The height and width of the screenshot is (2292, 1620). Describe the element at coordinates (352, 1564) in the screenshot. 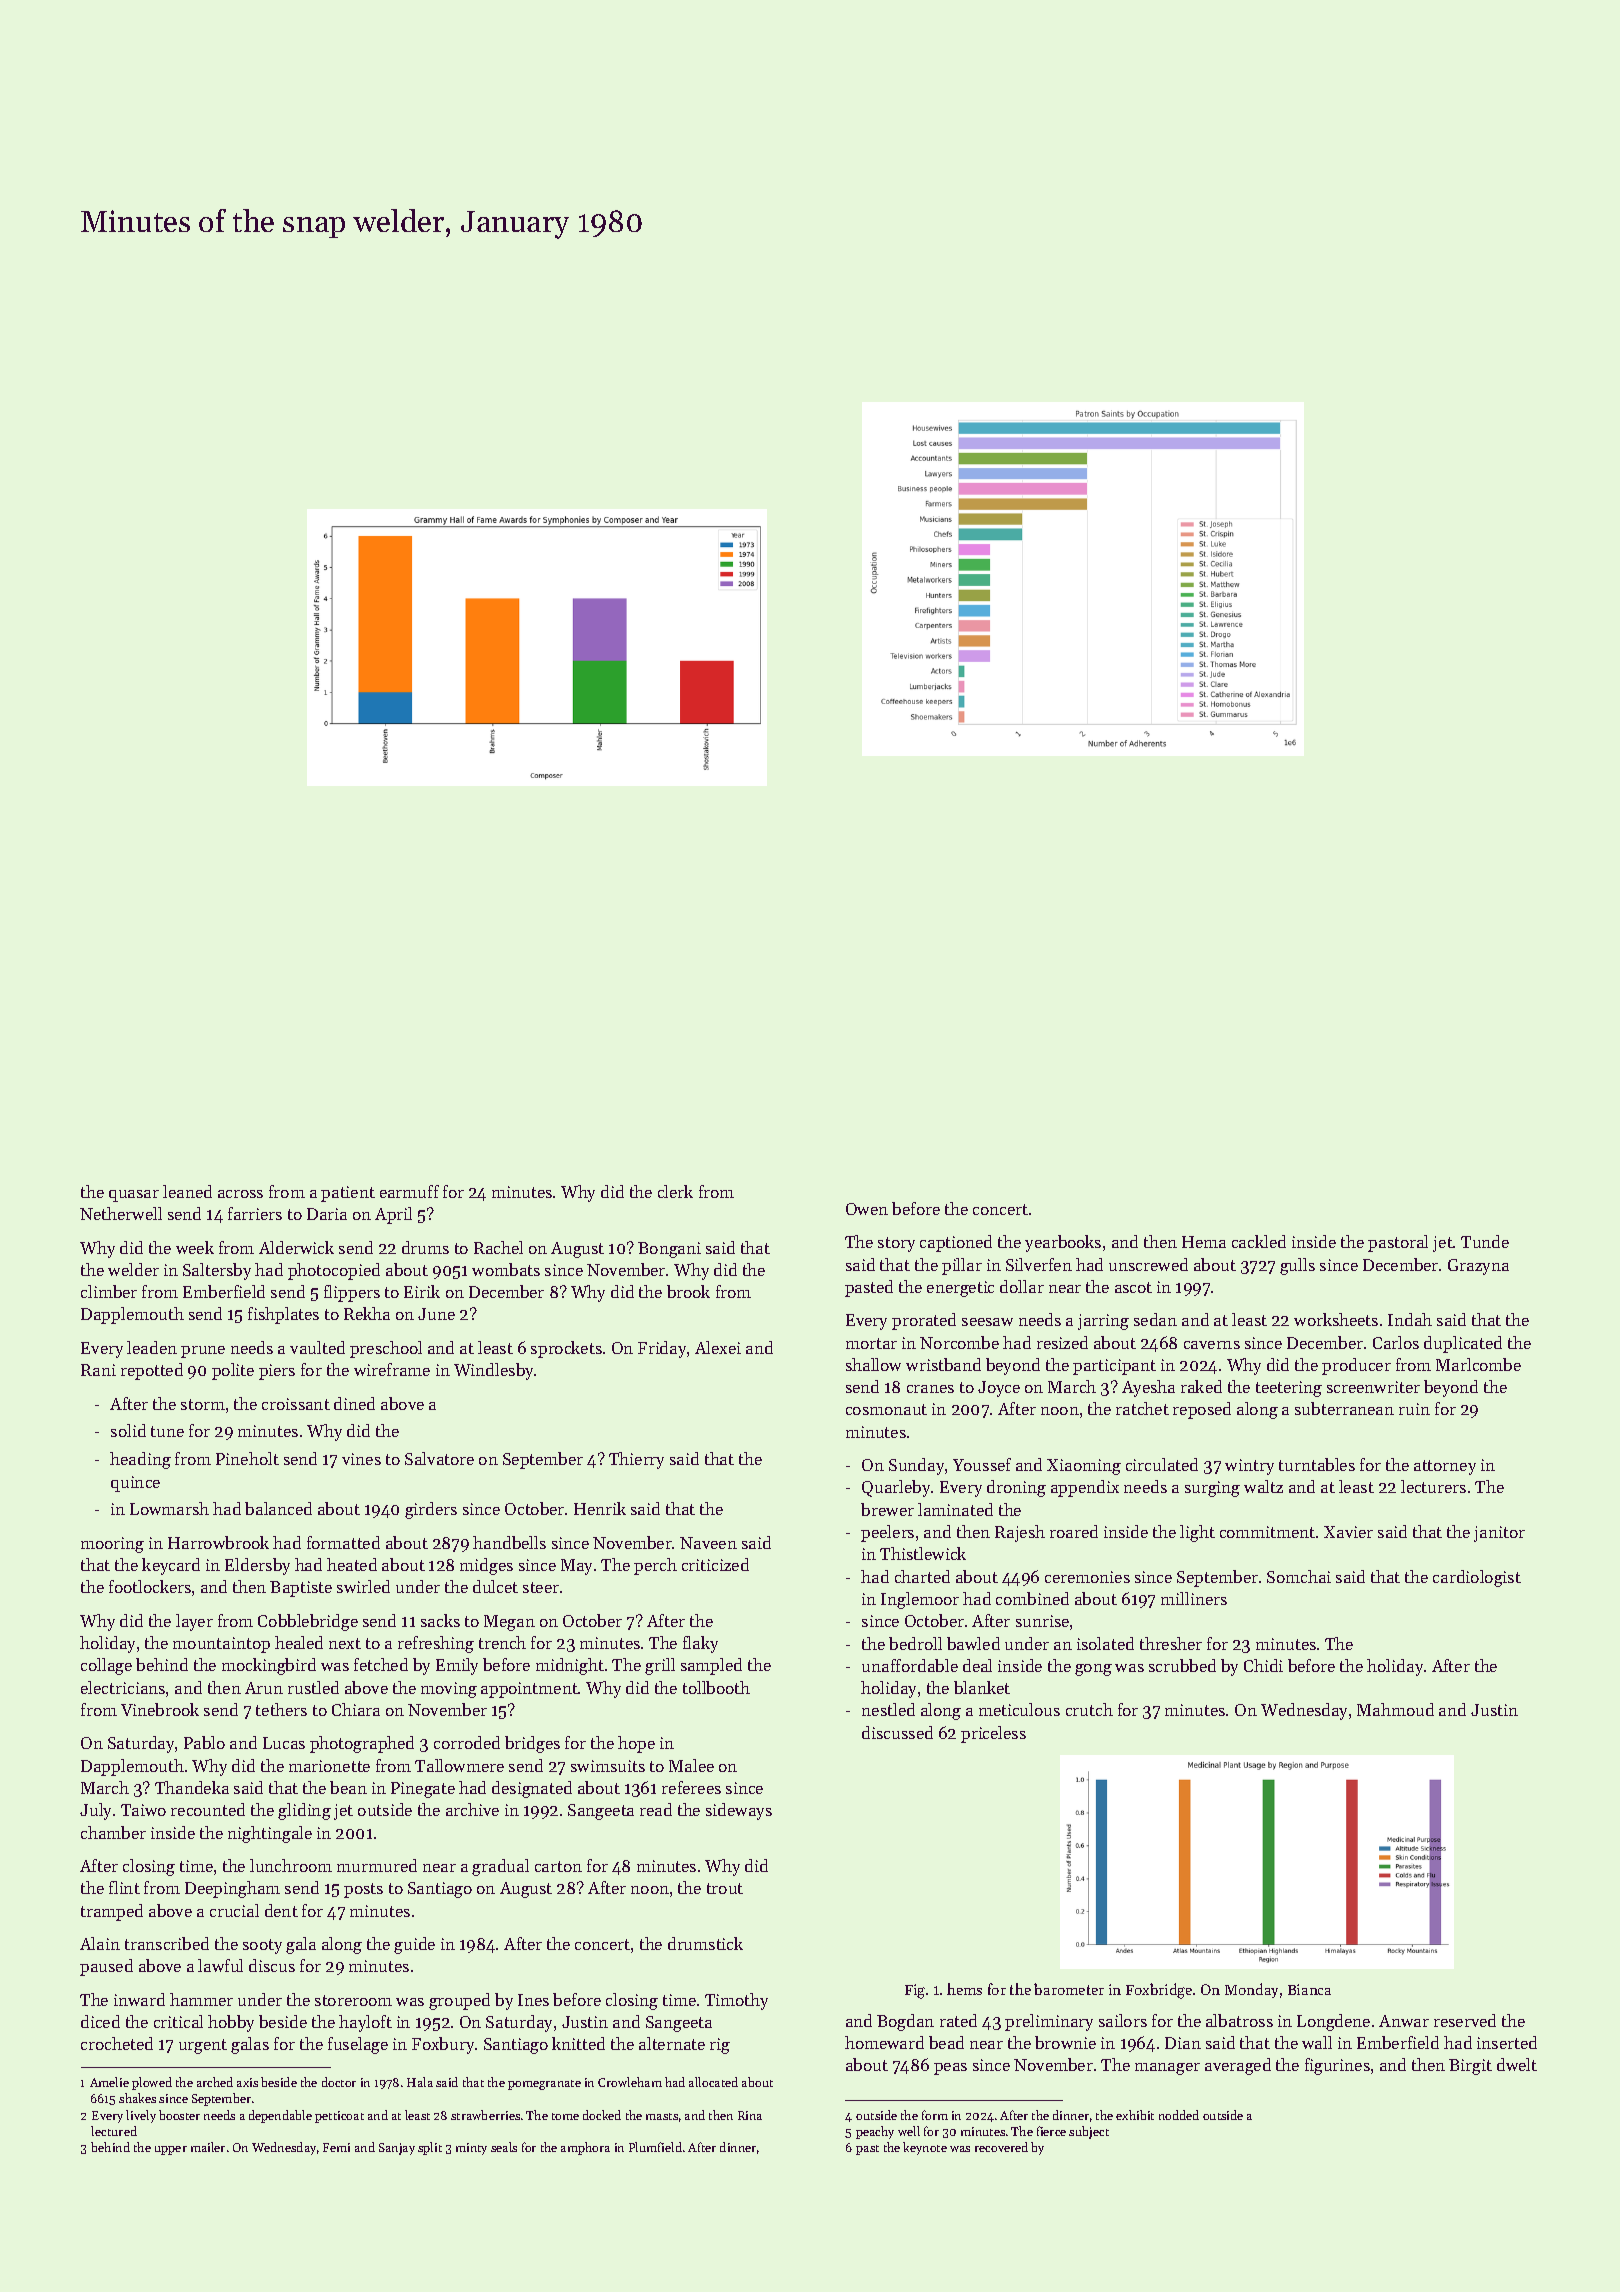

I see `heated` at that location.
